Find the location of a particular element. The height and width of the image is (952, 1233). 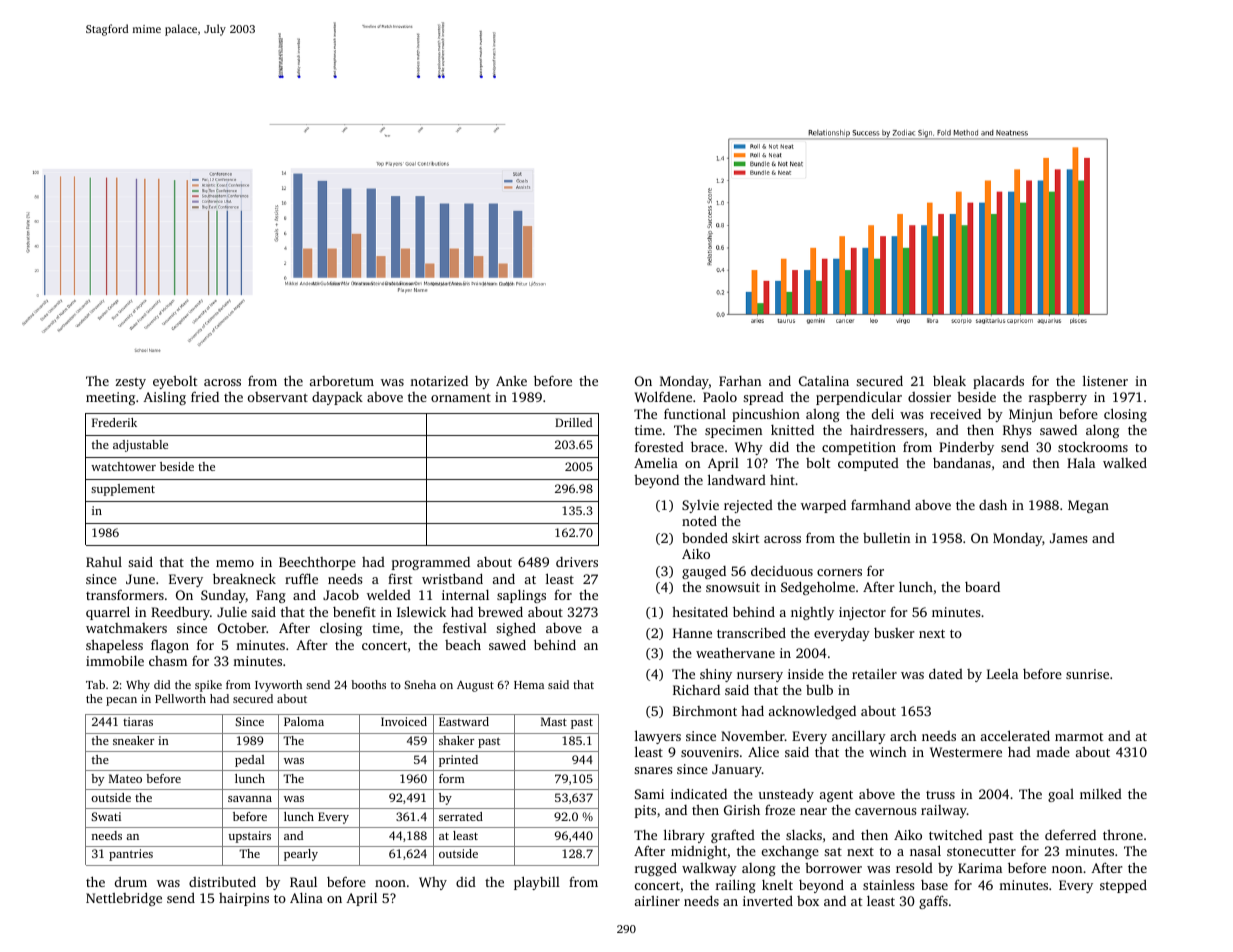

arboretum is located at coordinates (342, 381).
